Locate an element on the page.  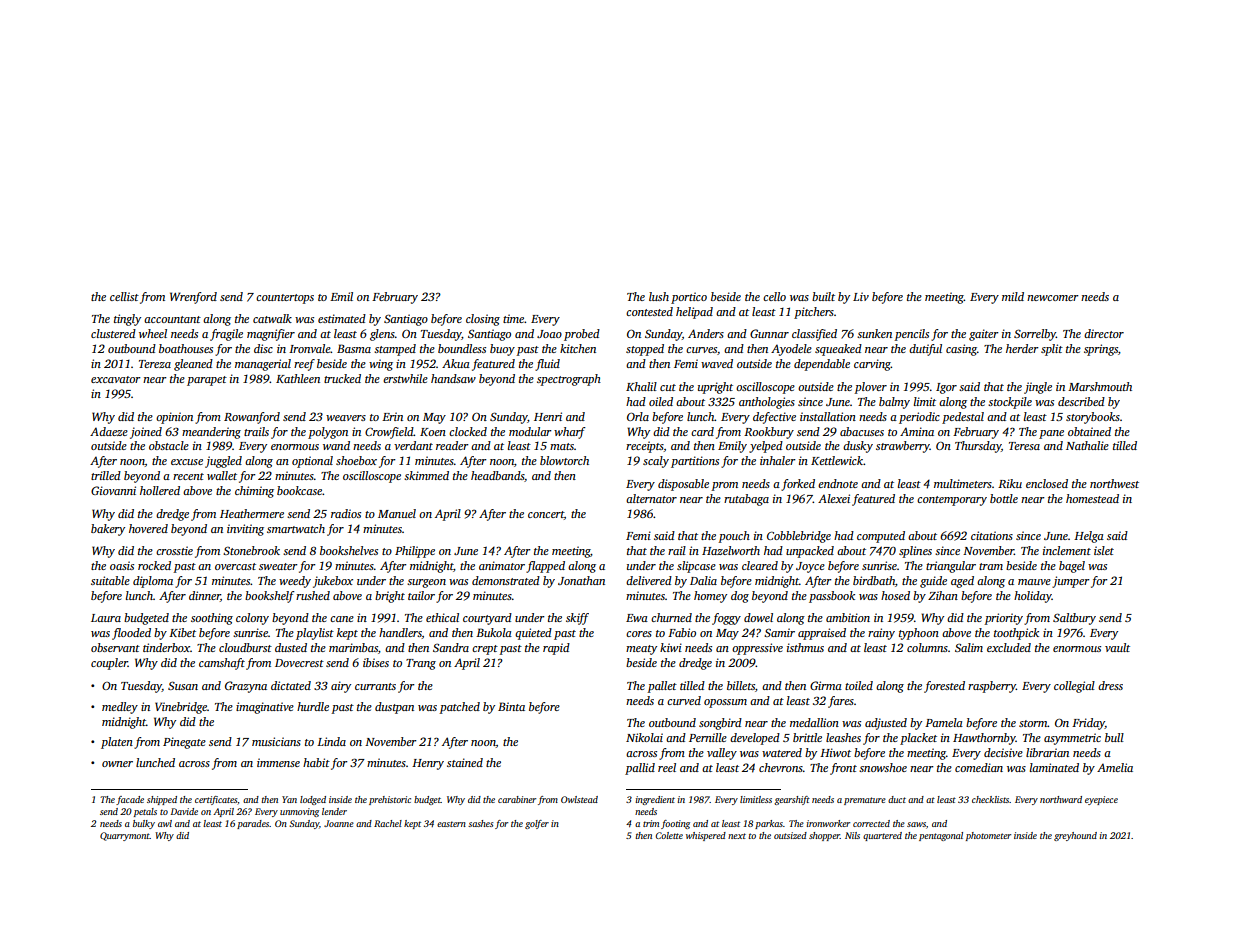
cellist is located at coordinates (124, 296).
